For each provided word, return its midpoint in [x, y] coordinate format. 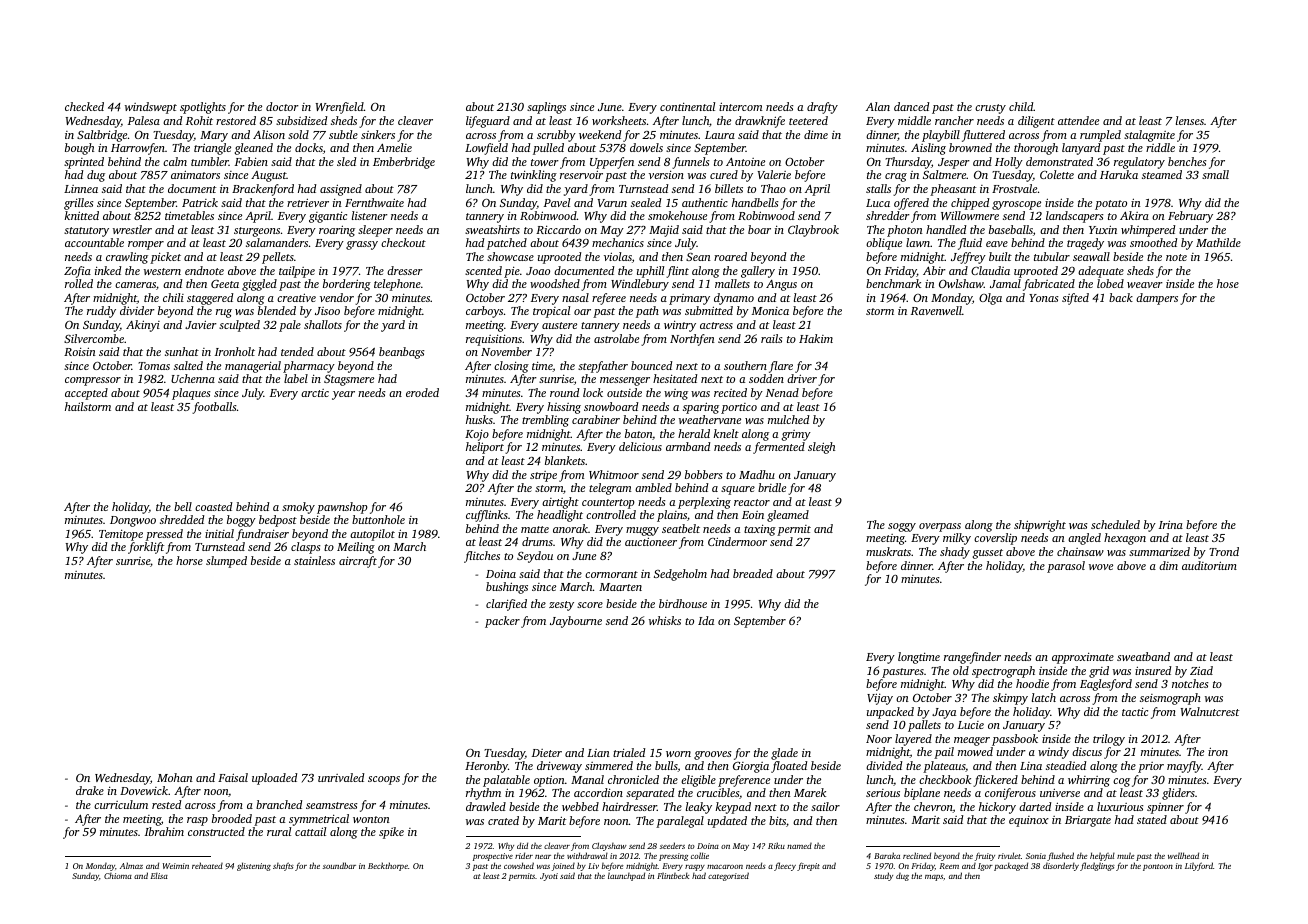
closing [511, 367]
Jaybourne [576, 622]
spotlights [203, 108]
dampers [1157, 299]
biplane [922, 794]
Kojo [477, 435]
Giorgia [751, 767]
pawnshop [342, 508]
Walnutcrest [1210, 711]
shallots [323, 324]
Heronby [486, 767]
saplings [546, 108]
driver [802, 378]
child [1021, 106]
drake [90, 790]
